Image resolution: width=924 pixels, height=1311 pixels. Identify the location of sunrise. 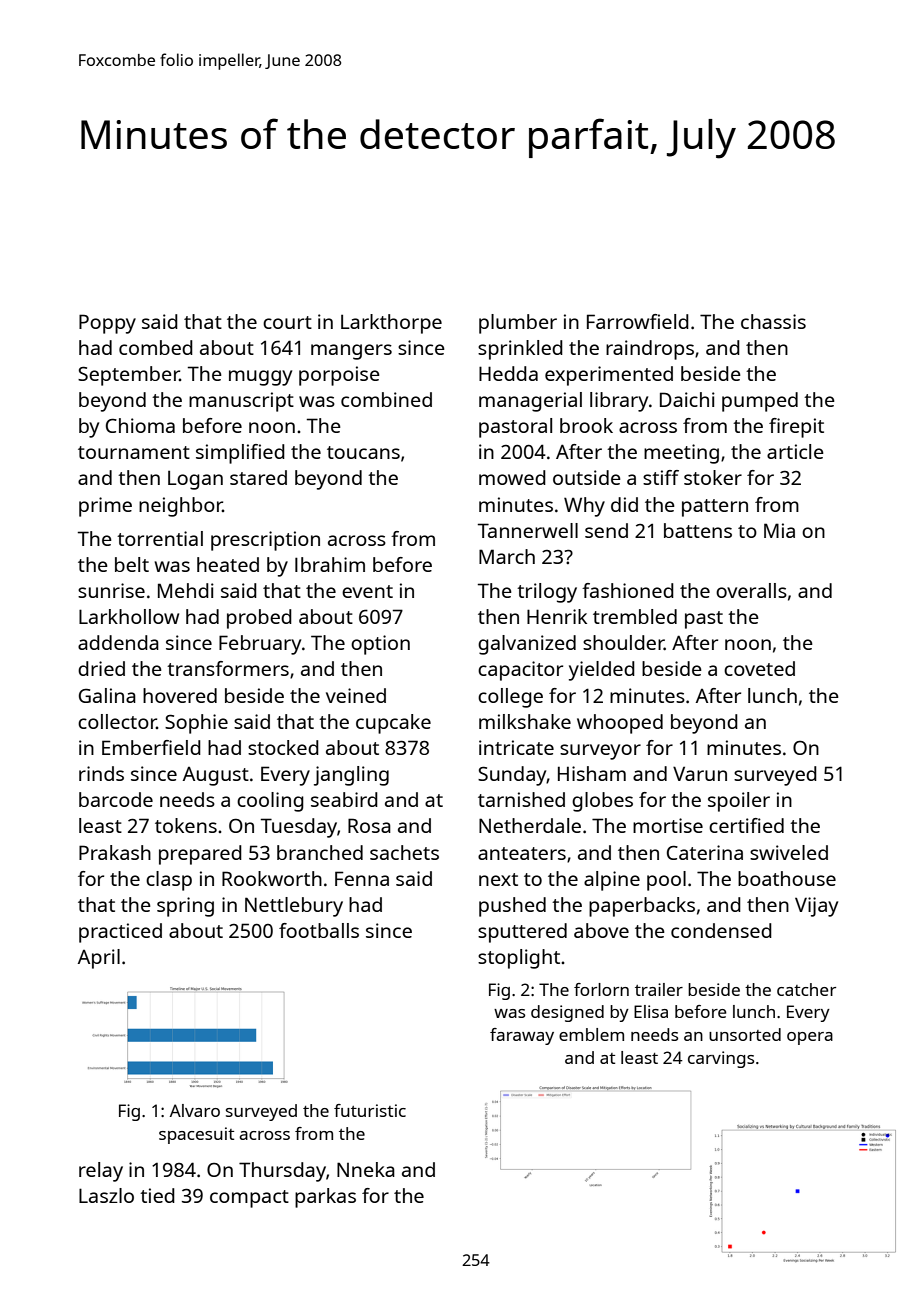
(111, 590).
